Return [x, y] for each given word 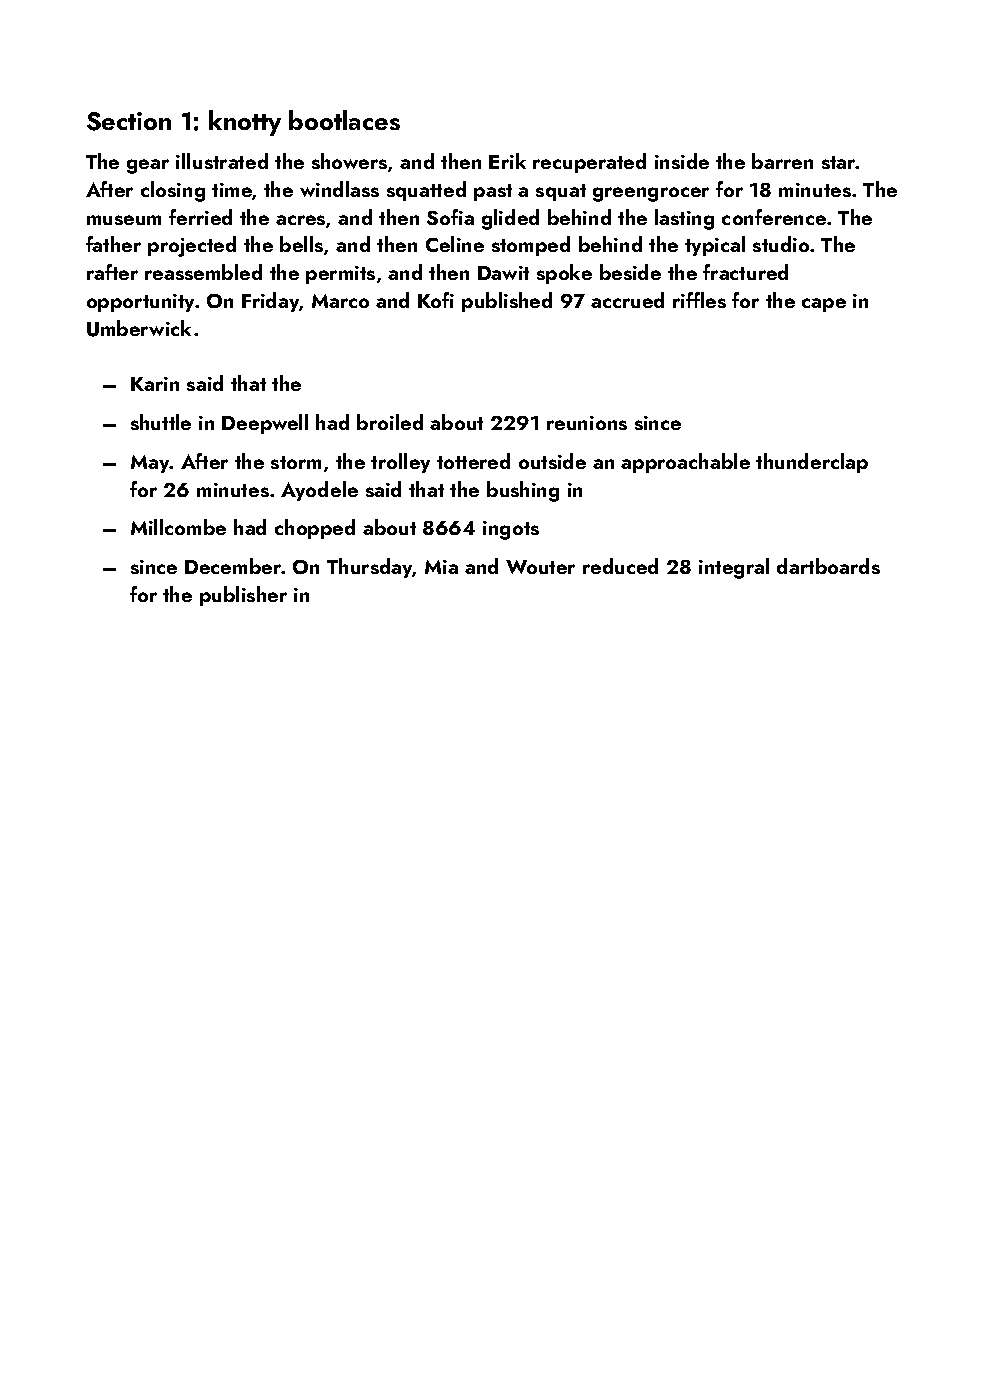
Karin [155, 384]
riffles [699, 300]
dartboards [828, 566]
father [113, 244]
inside [682, 161]
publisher [243, 596]
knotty [245, 123]
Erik [507, 161]
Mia [441, 567]
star [839, 162]
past [493, 192]
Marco [340, 301]
